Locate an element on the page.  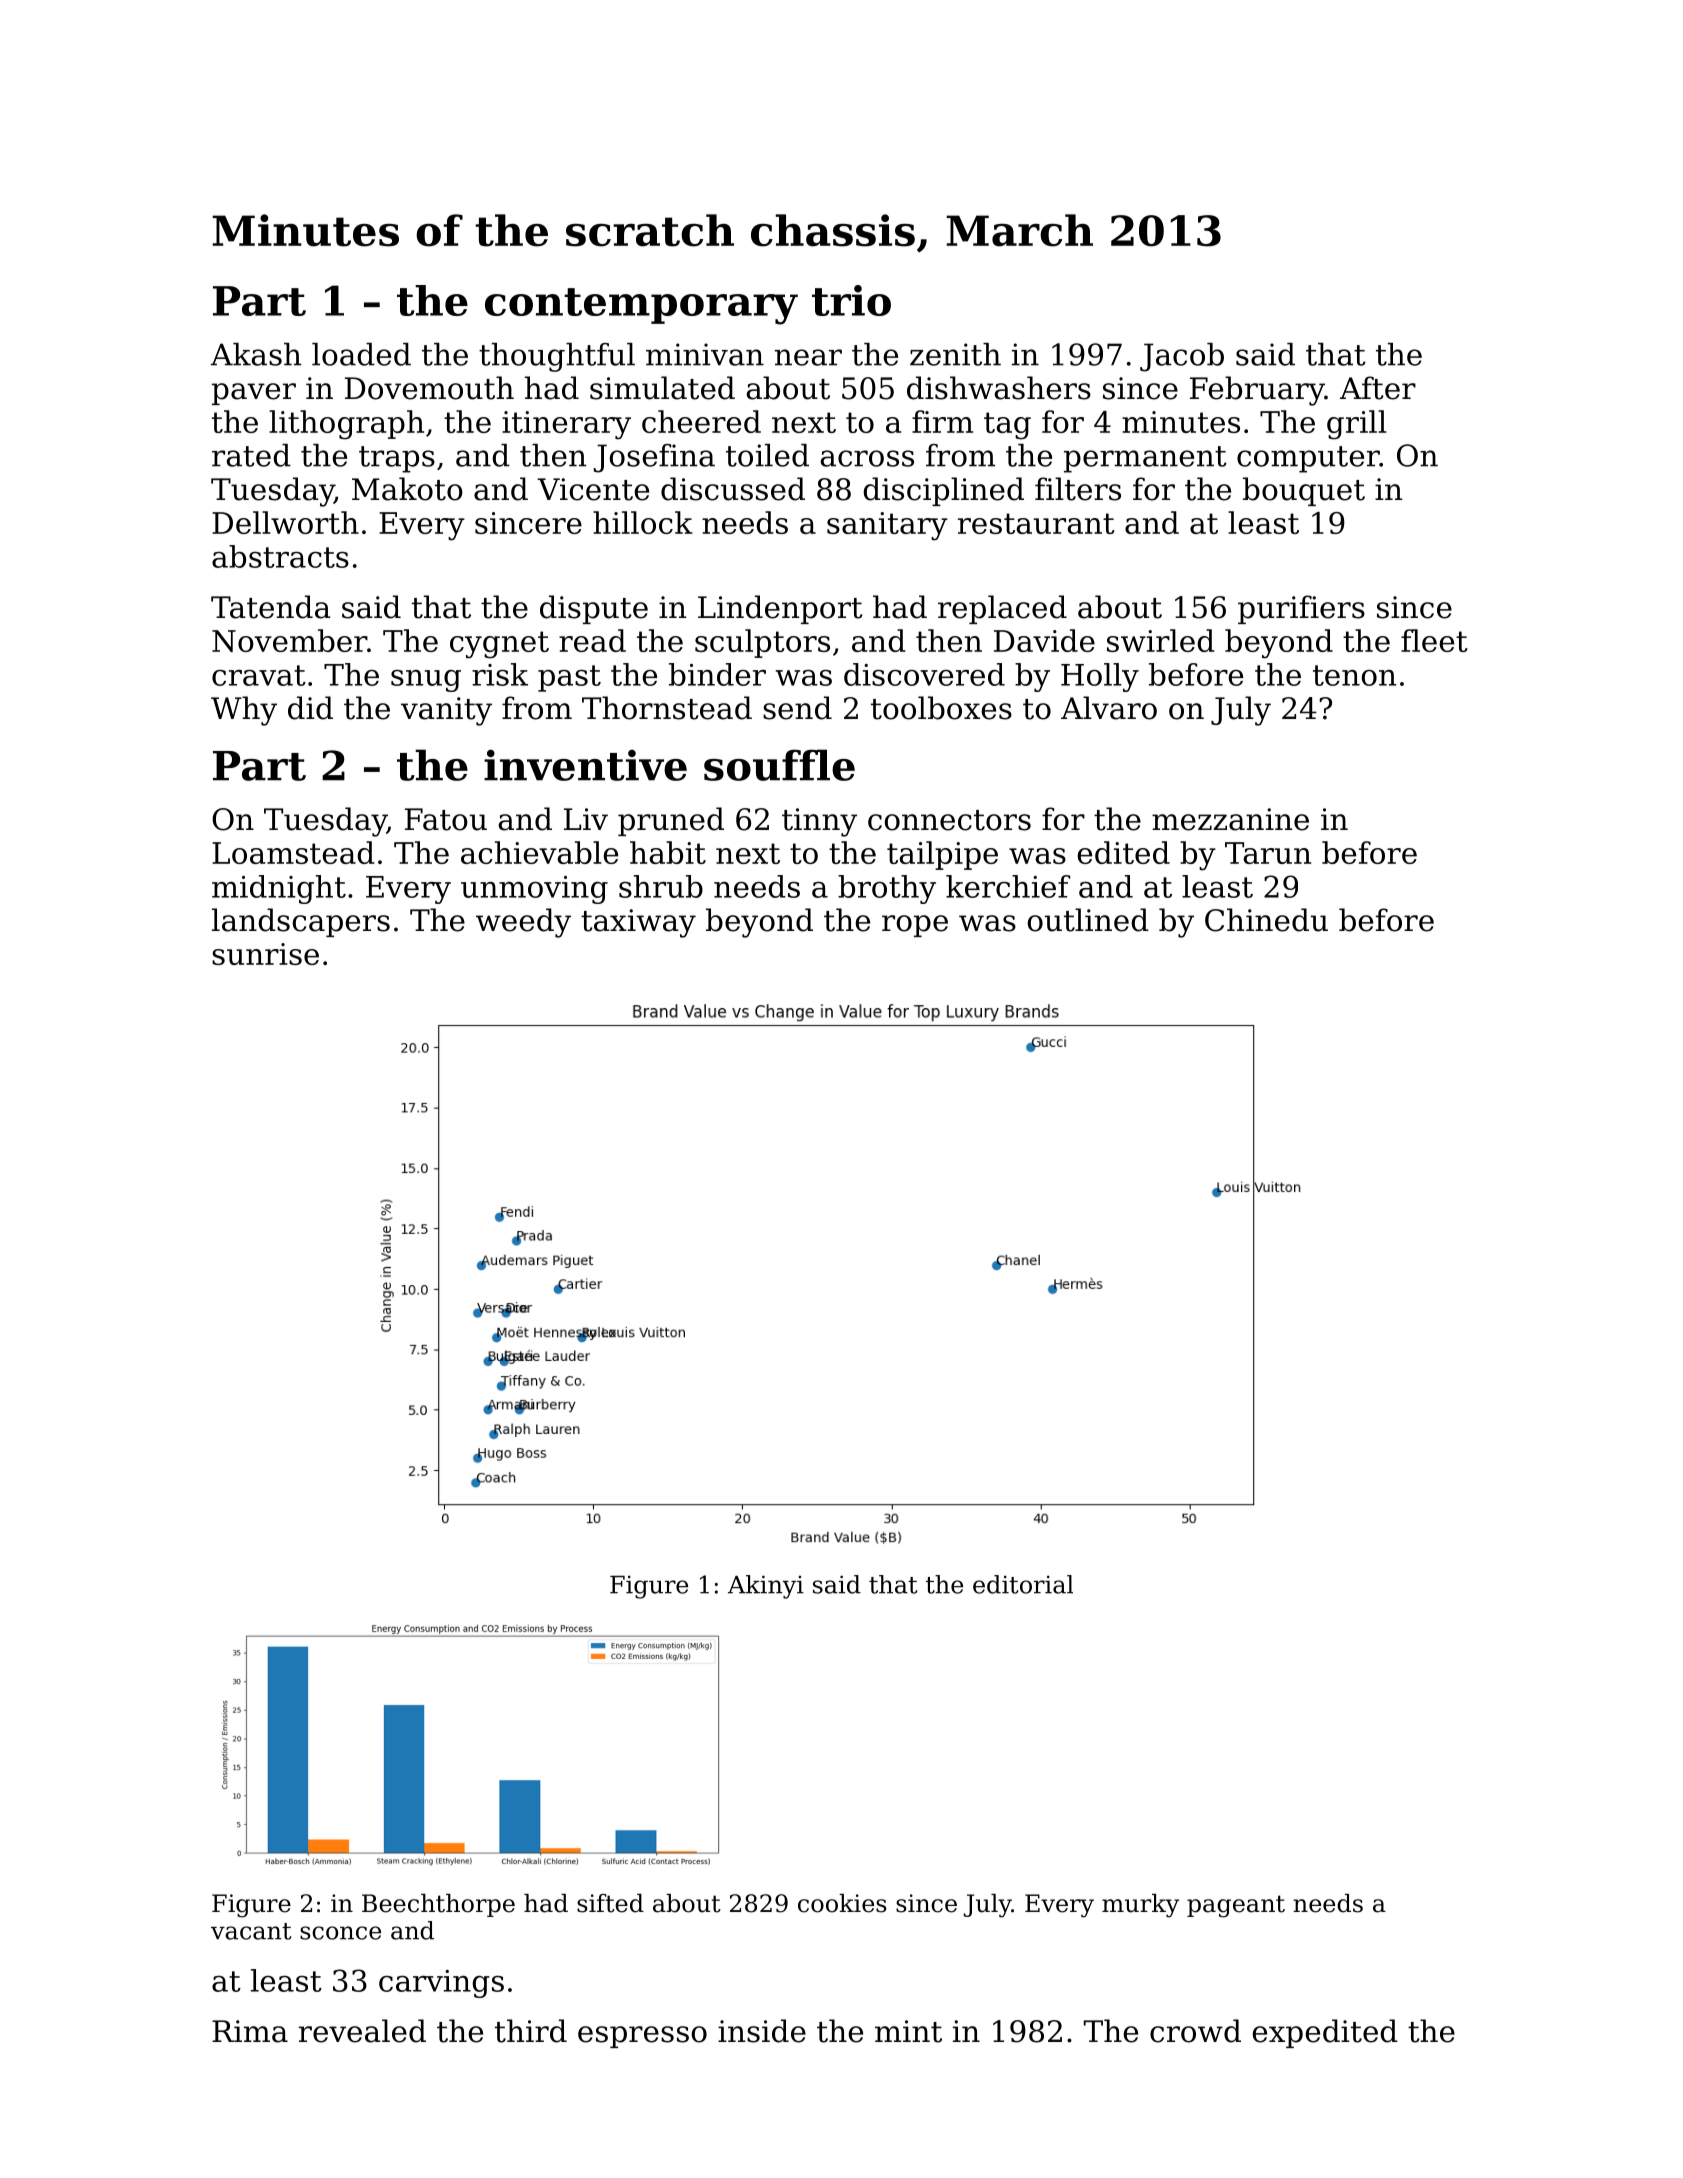
rope is located at coordinates (915, 926).
